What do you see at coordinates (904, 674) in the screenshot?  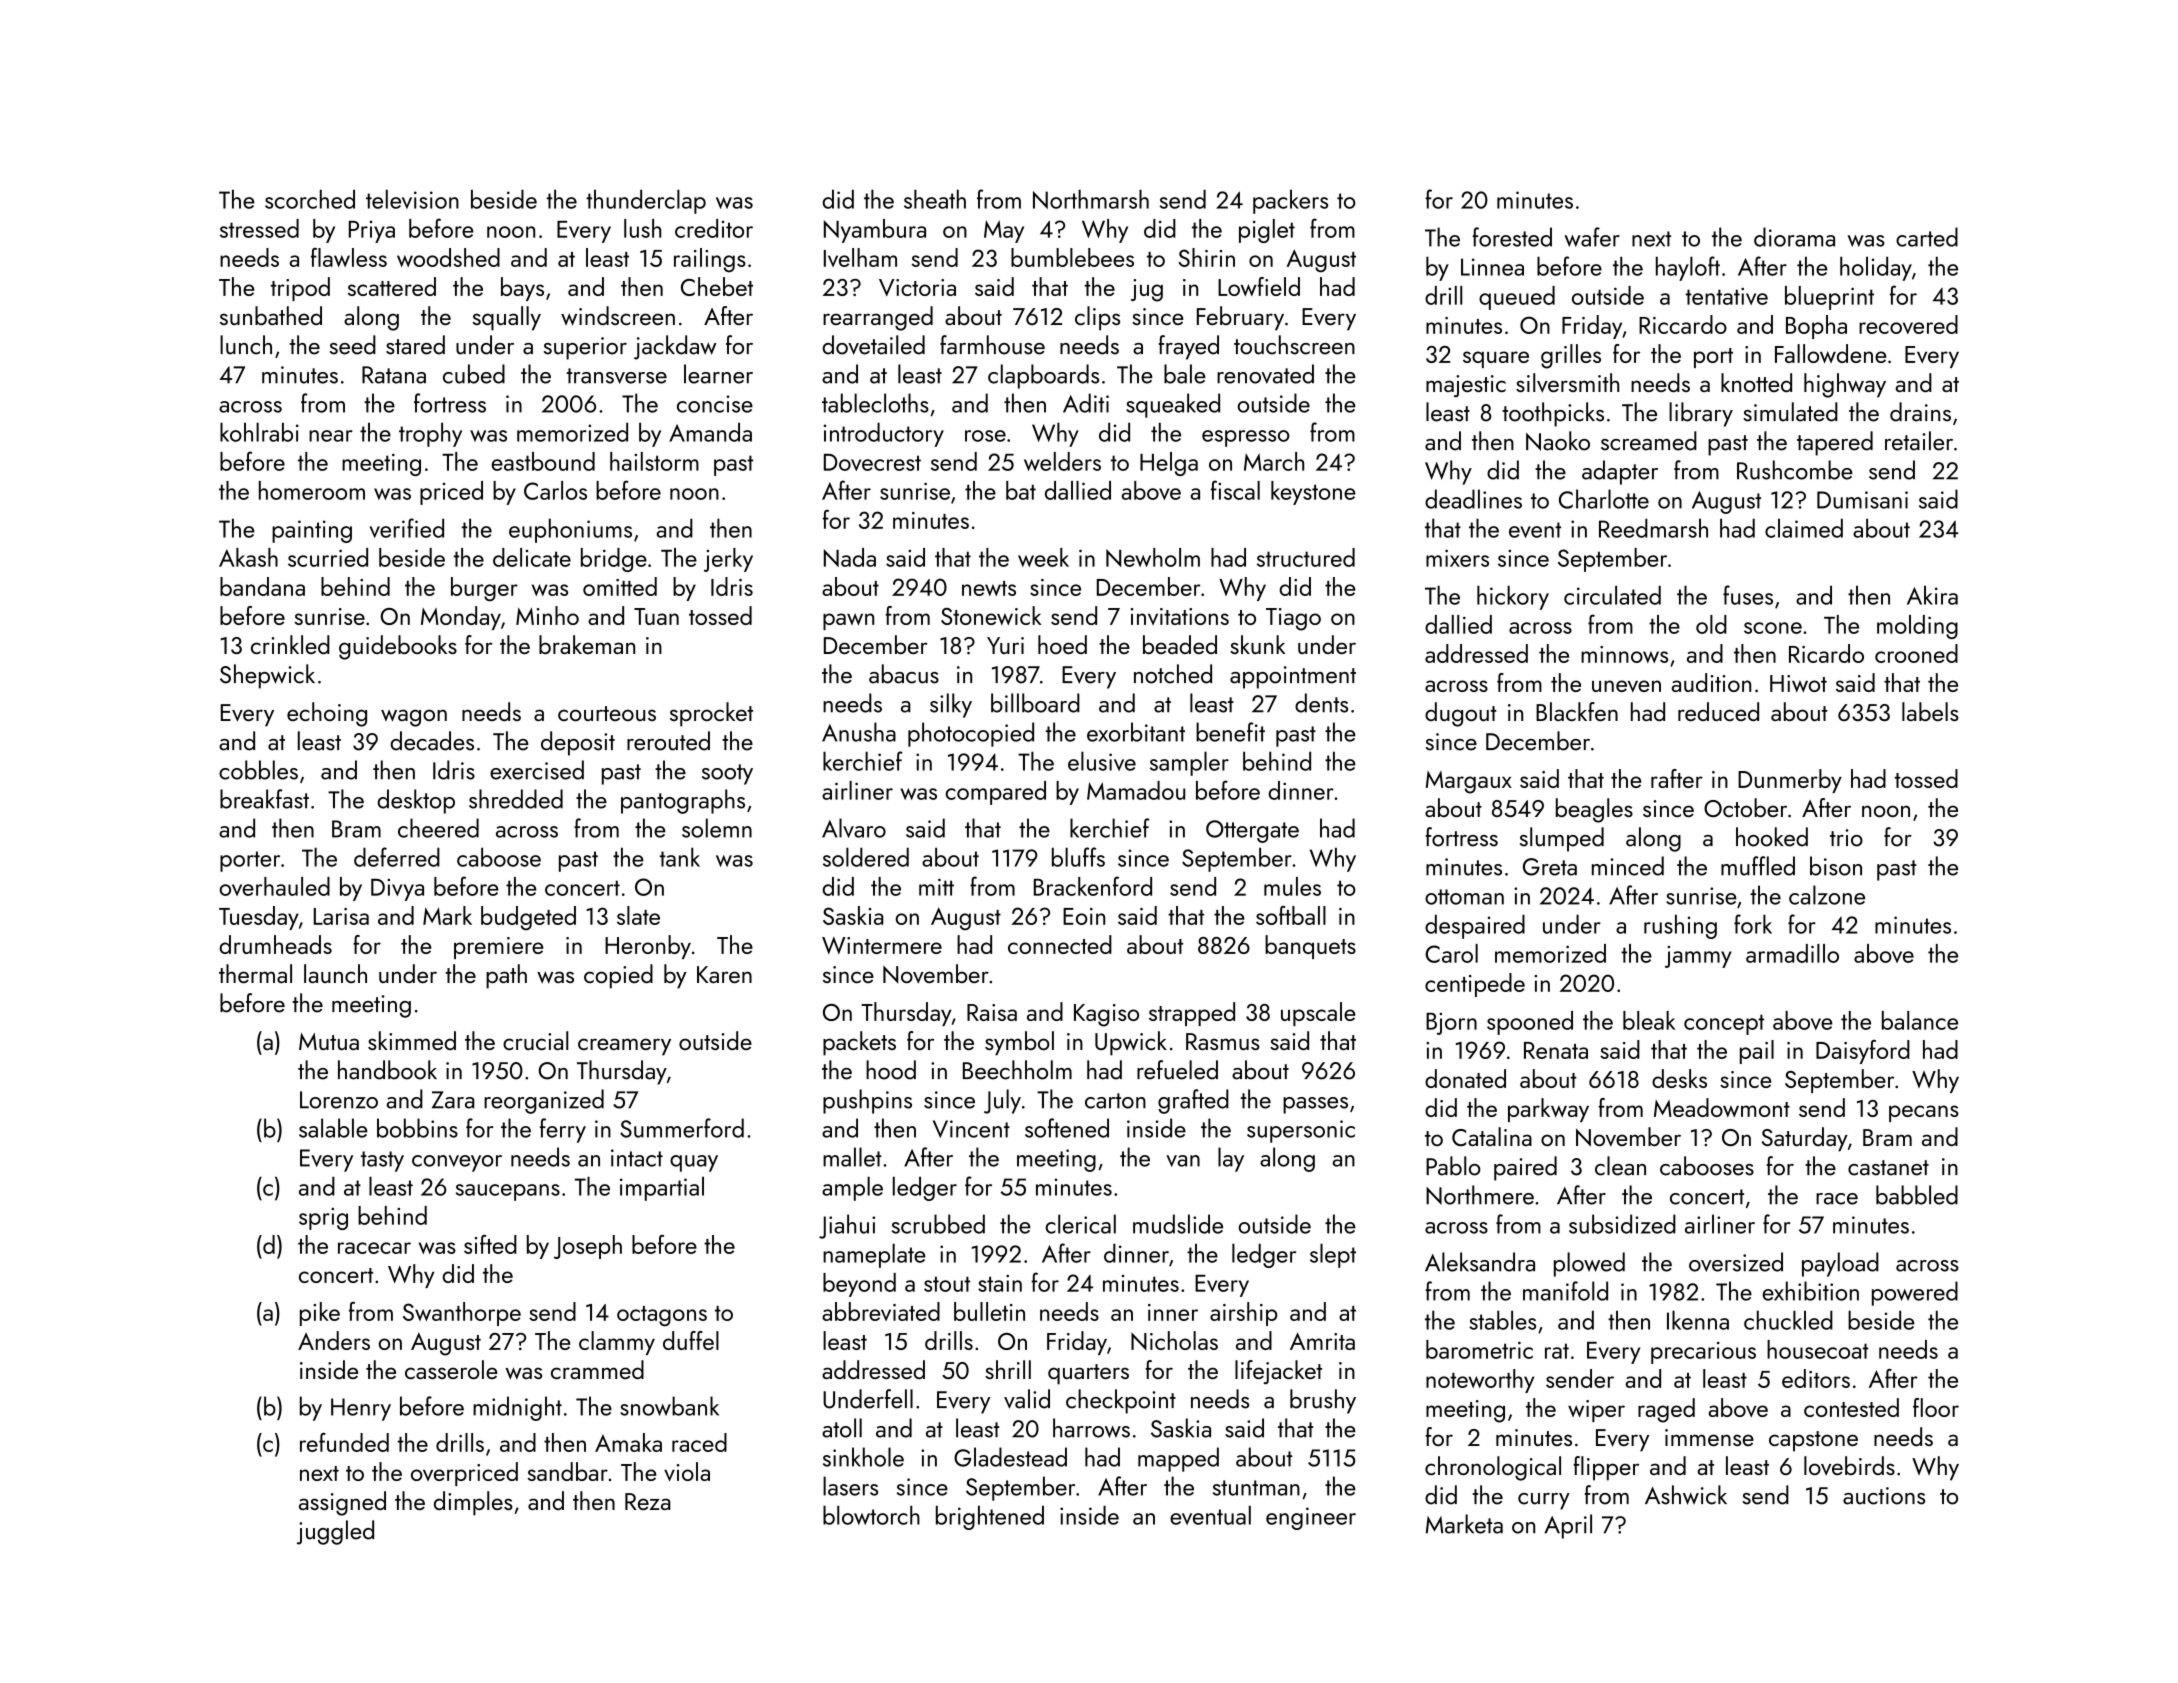 I see `abacus` at bounding box center [904, 674].
